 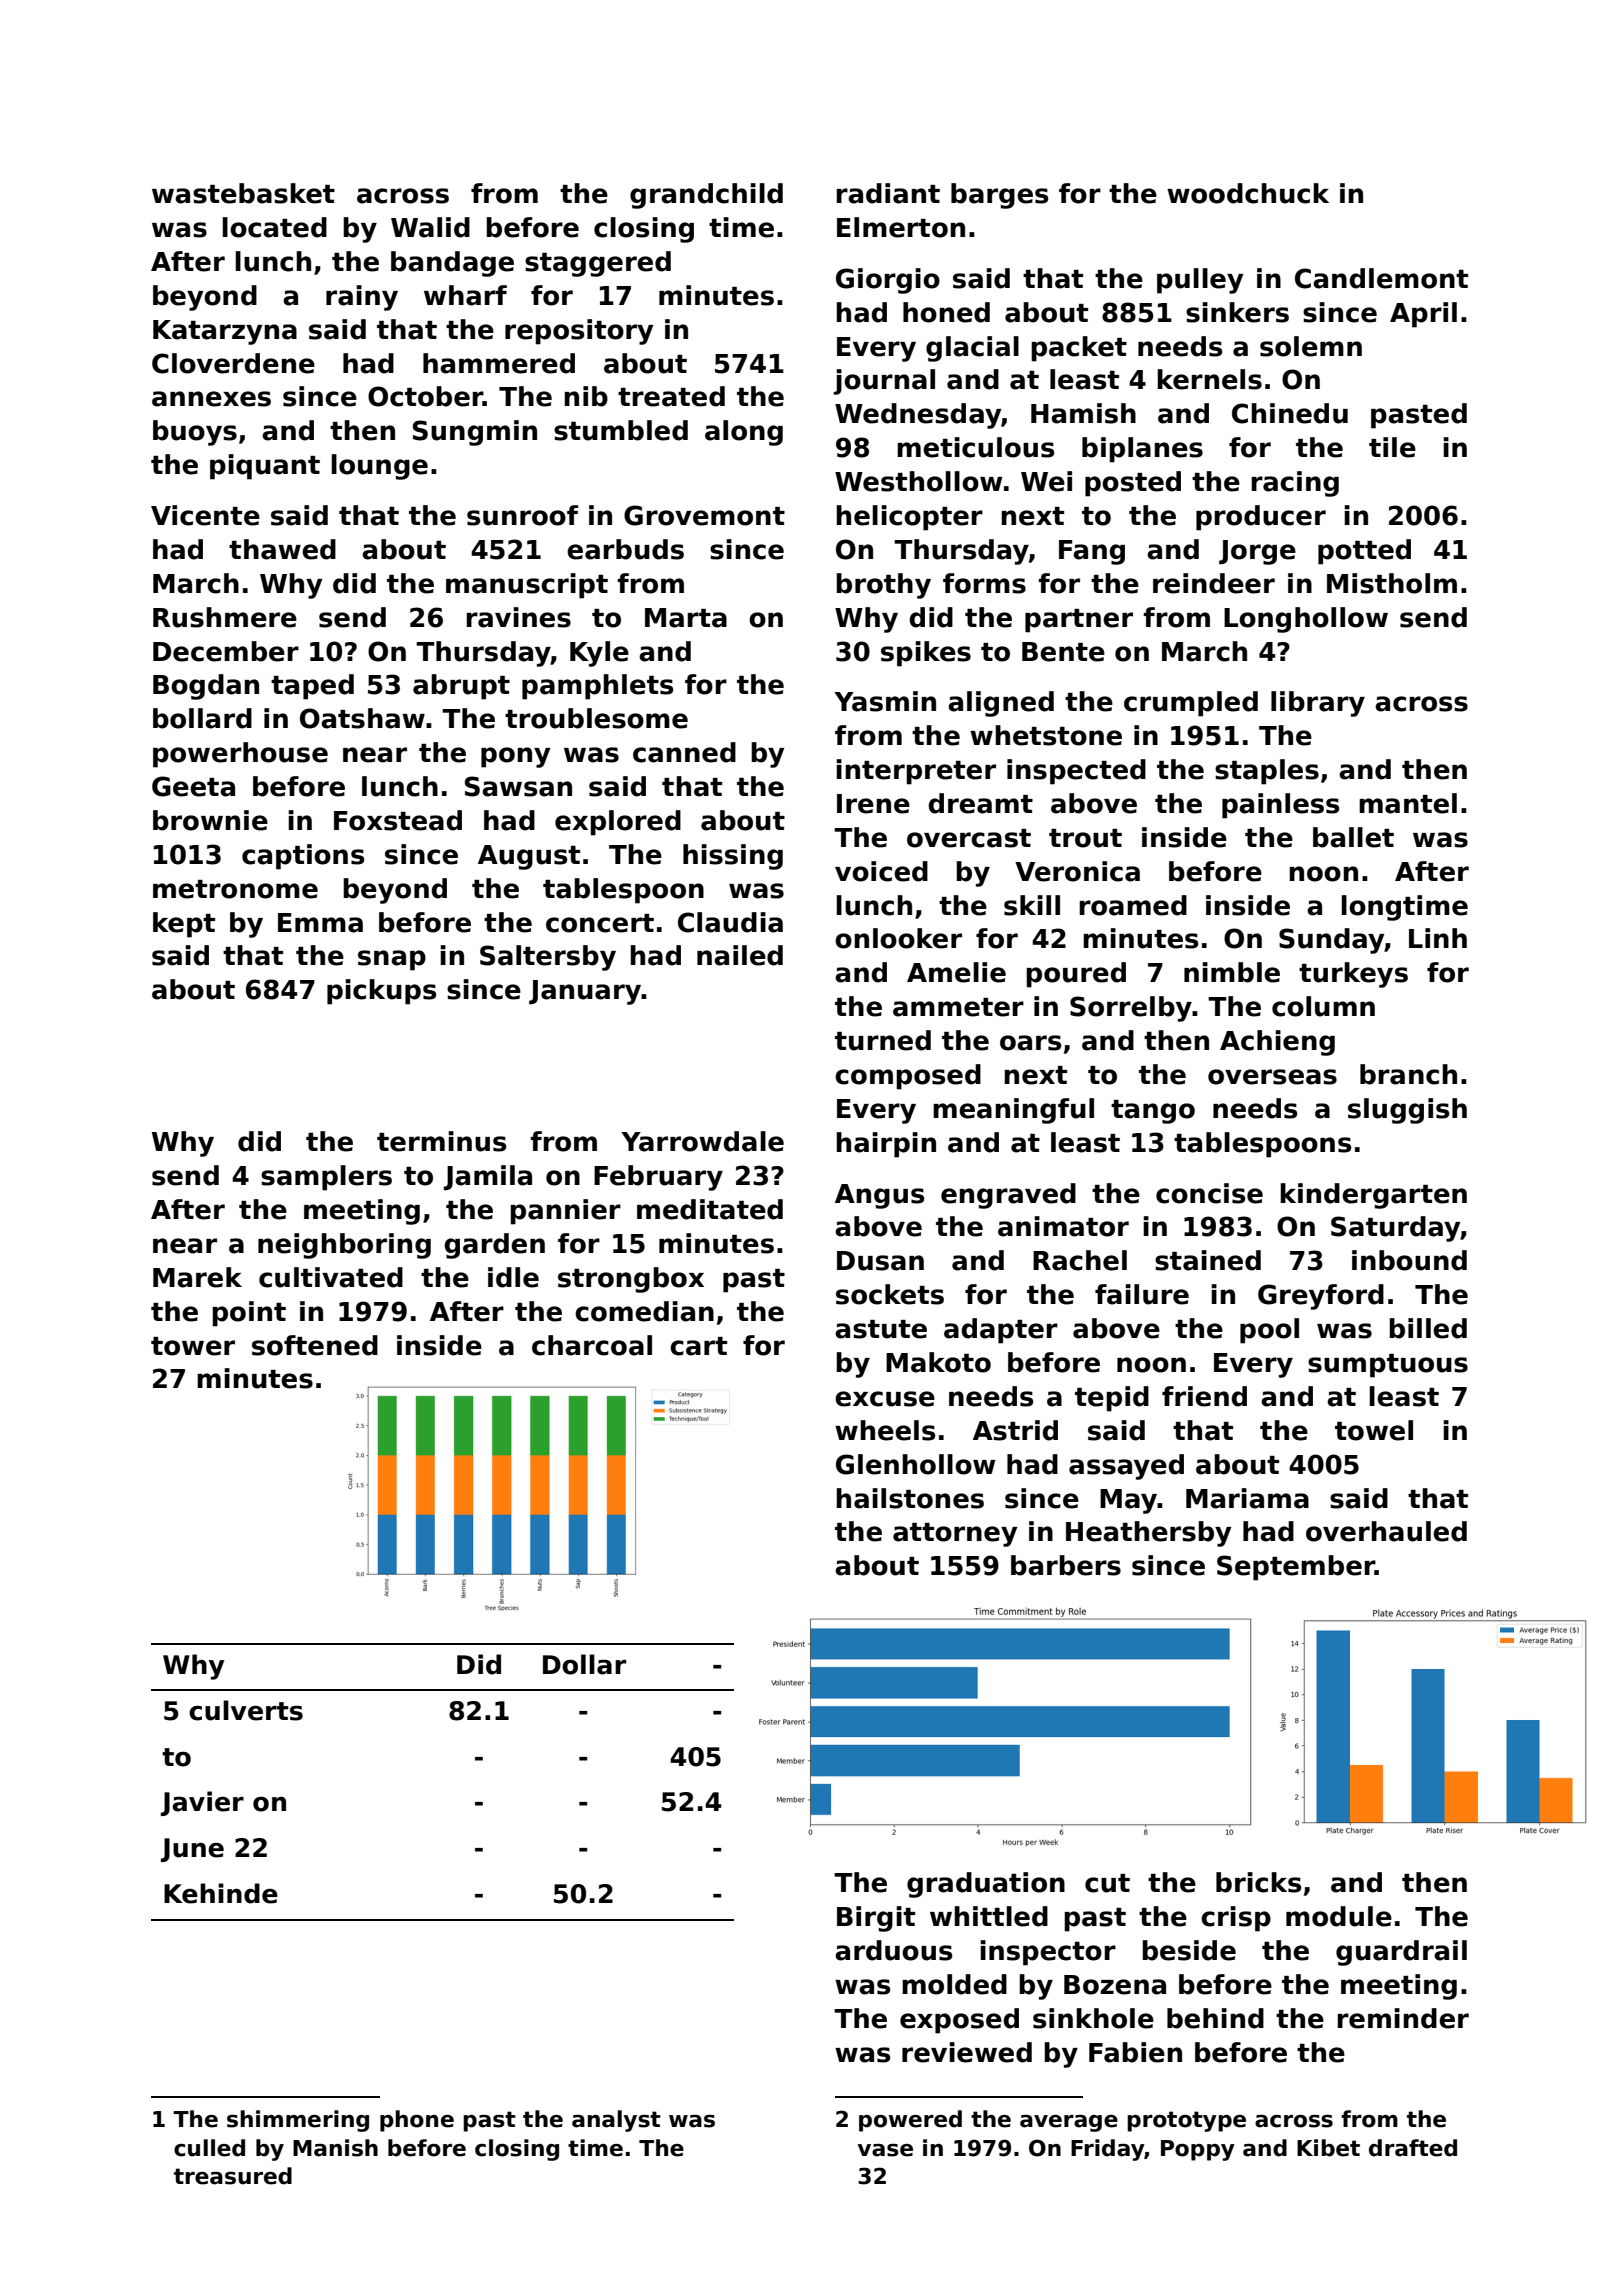 I want to click on Westhollow, so click(x=918, y=481).
